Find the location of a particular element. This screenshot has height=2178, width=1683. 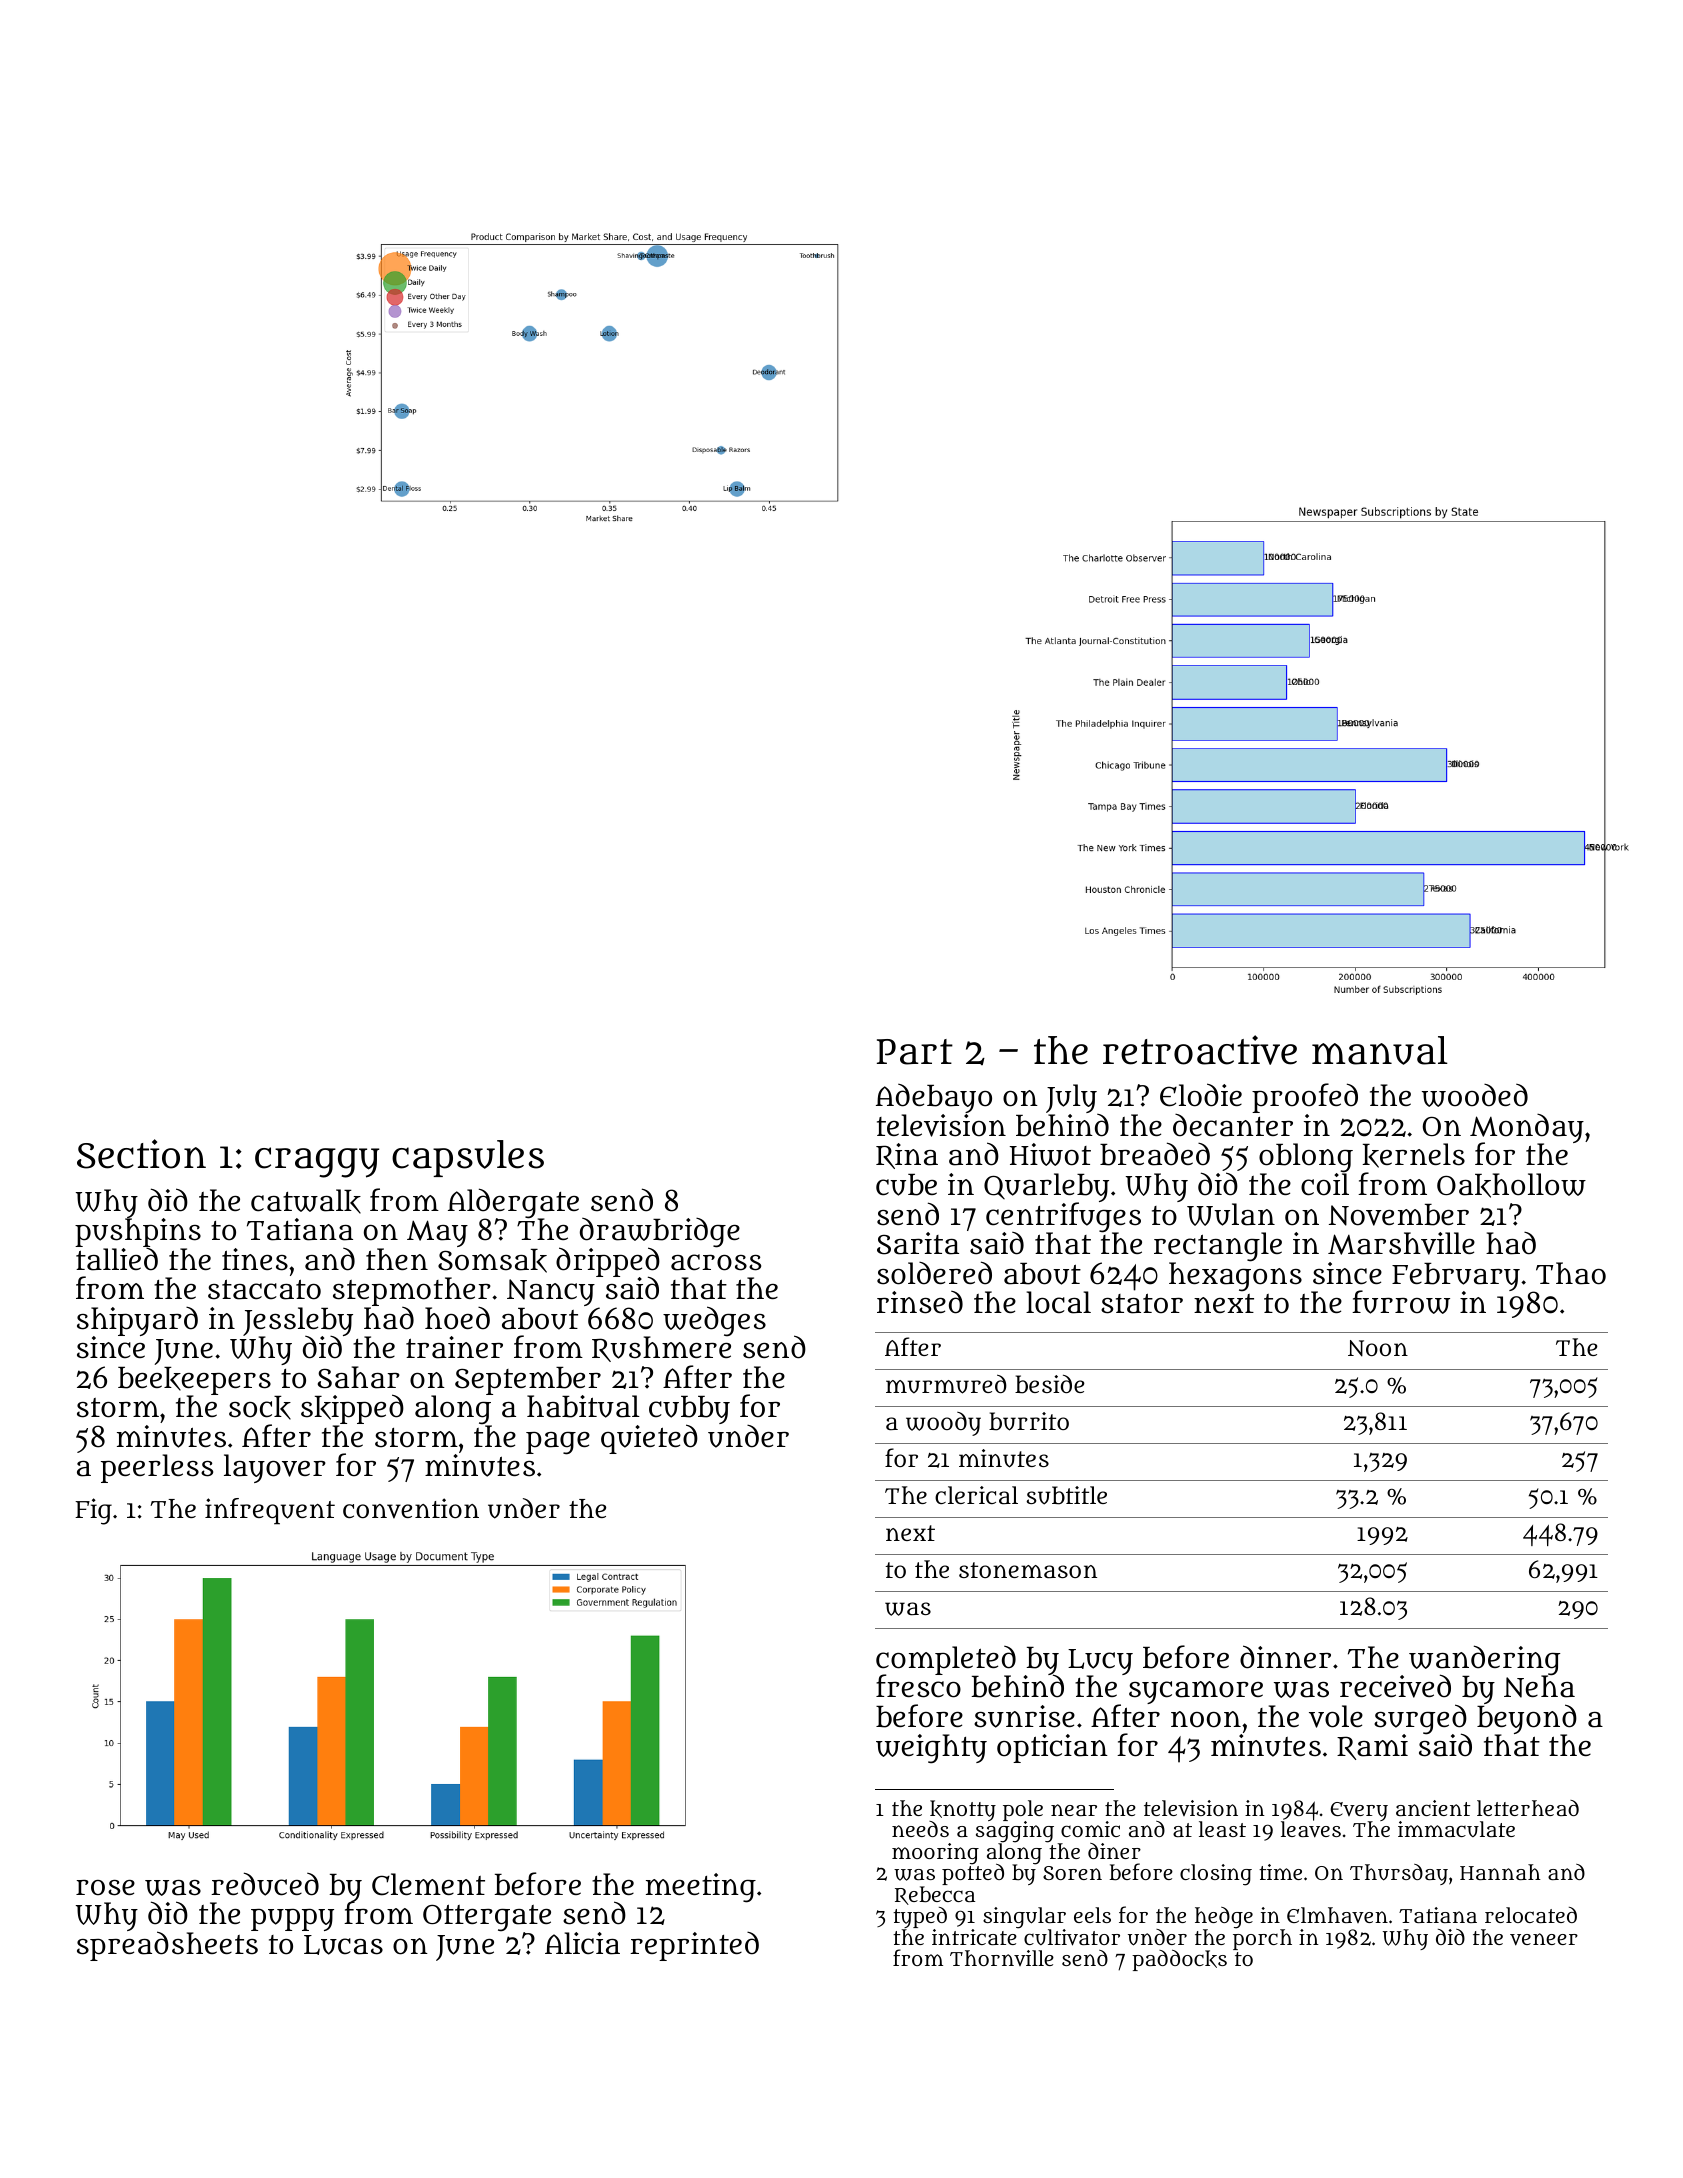

sycamore is located at coordinates (1196, 1692).
